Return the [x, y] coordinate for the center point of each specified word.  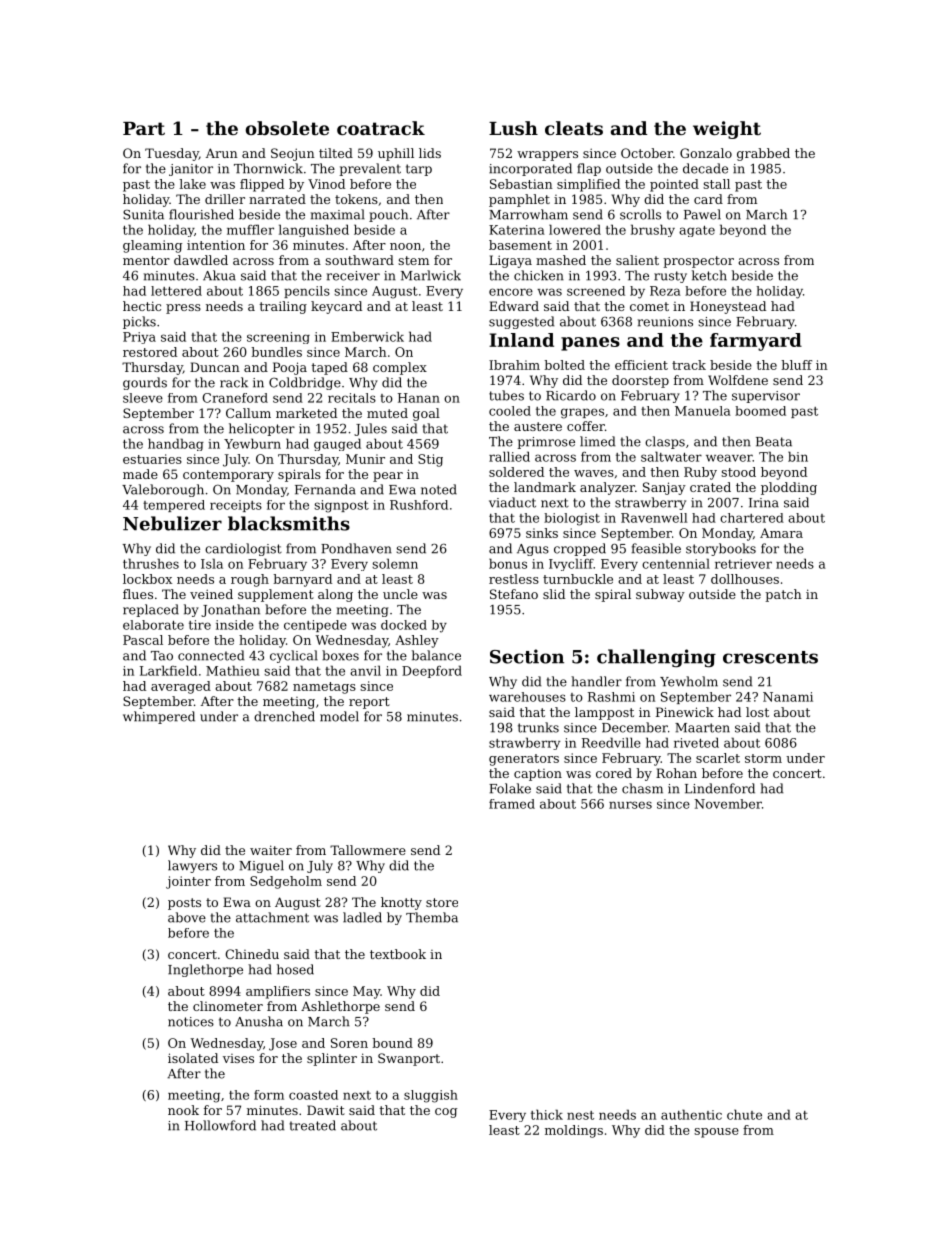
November [728, 804]
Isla [212, 563]
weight [727, 130]
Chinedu [252, 954]
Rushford [419, 505]
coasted [313, 1095]
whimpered [159, 717]
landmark [545, 487]
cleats [574, 128]
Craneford [235, 398]
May [366, 992]
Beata [774, 442]
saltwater [671, 456]
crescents [770, 657]
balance [436, 655]
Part [144, 128]
